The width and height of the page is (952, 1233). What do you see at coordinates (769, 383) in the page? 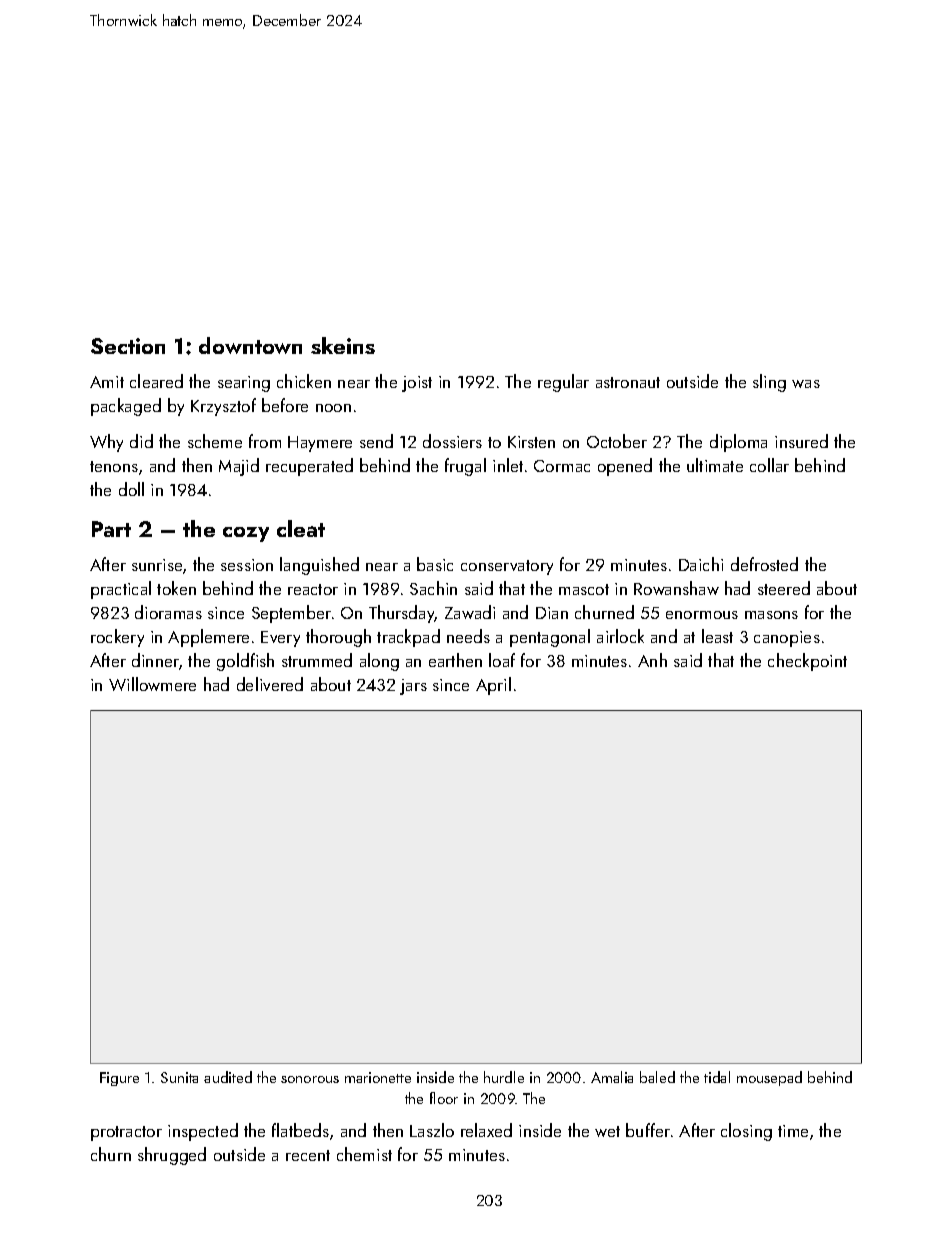
I see `sling` at bounding box center [769, 383].
